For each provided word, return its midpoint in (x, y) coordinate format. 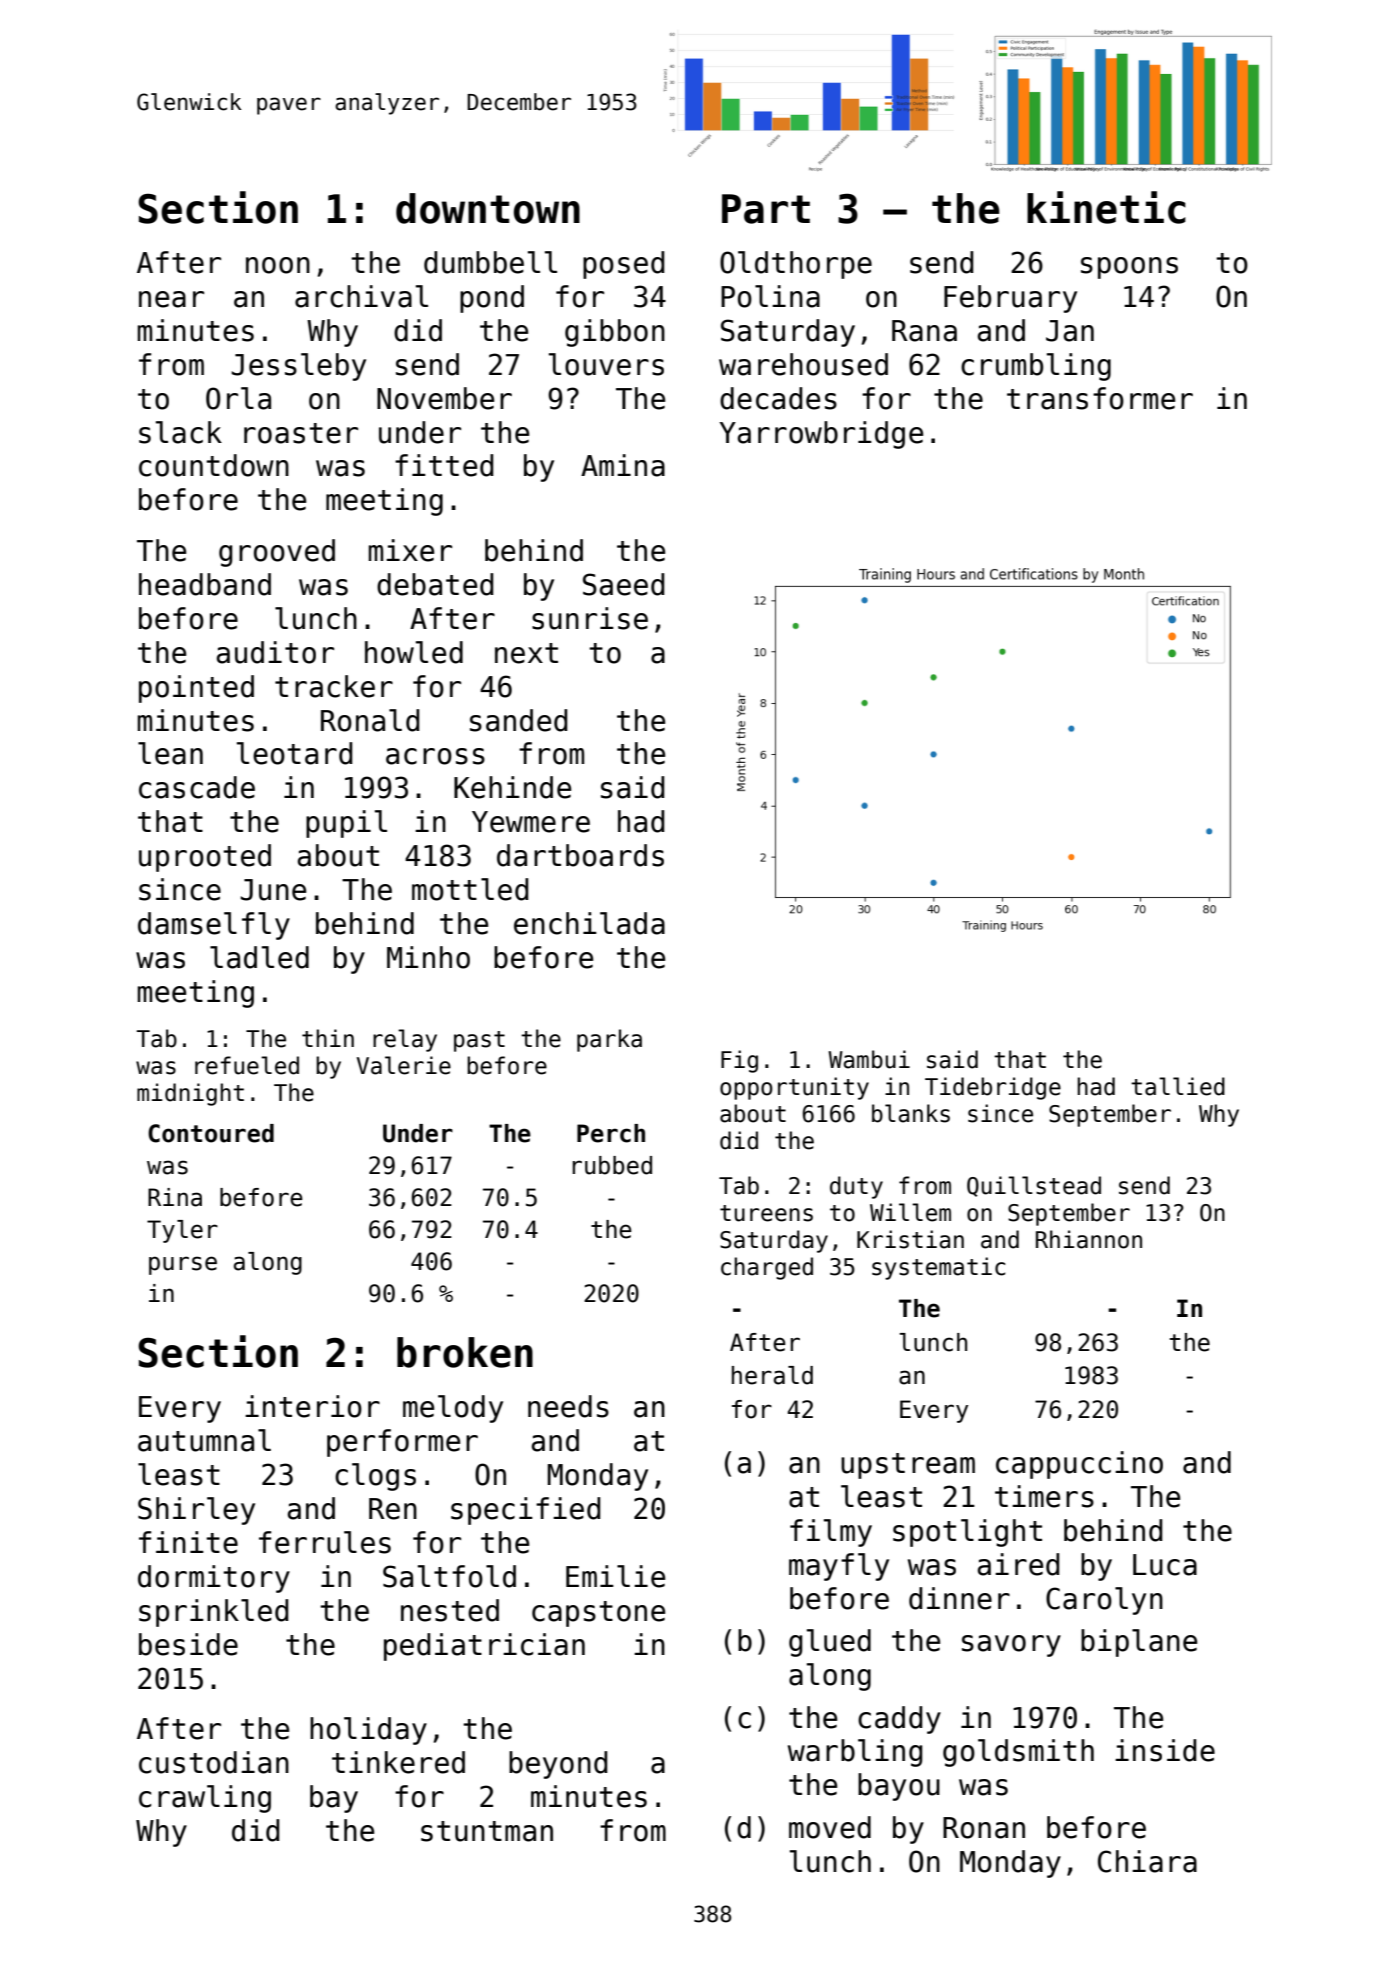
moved (830, 1827)
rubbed (612, 1165)
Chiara (1147, 1861)
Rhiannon (1089, 1239)
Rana (924, 331)
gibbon (615, 333)
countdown (214, 465)
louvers (606, 364)
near (171, 299)
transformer (1100, 398)
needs (568, 1406)
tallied (1178, 1086)
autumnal (204, 1440)
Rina (175, 1197)
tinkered (398, 1762)
